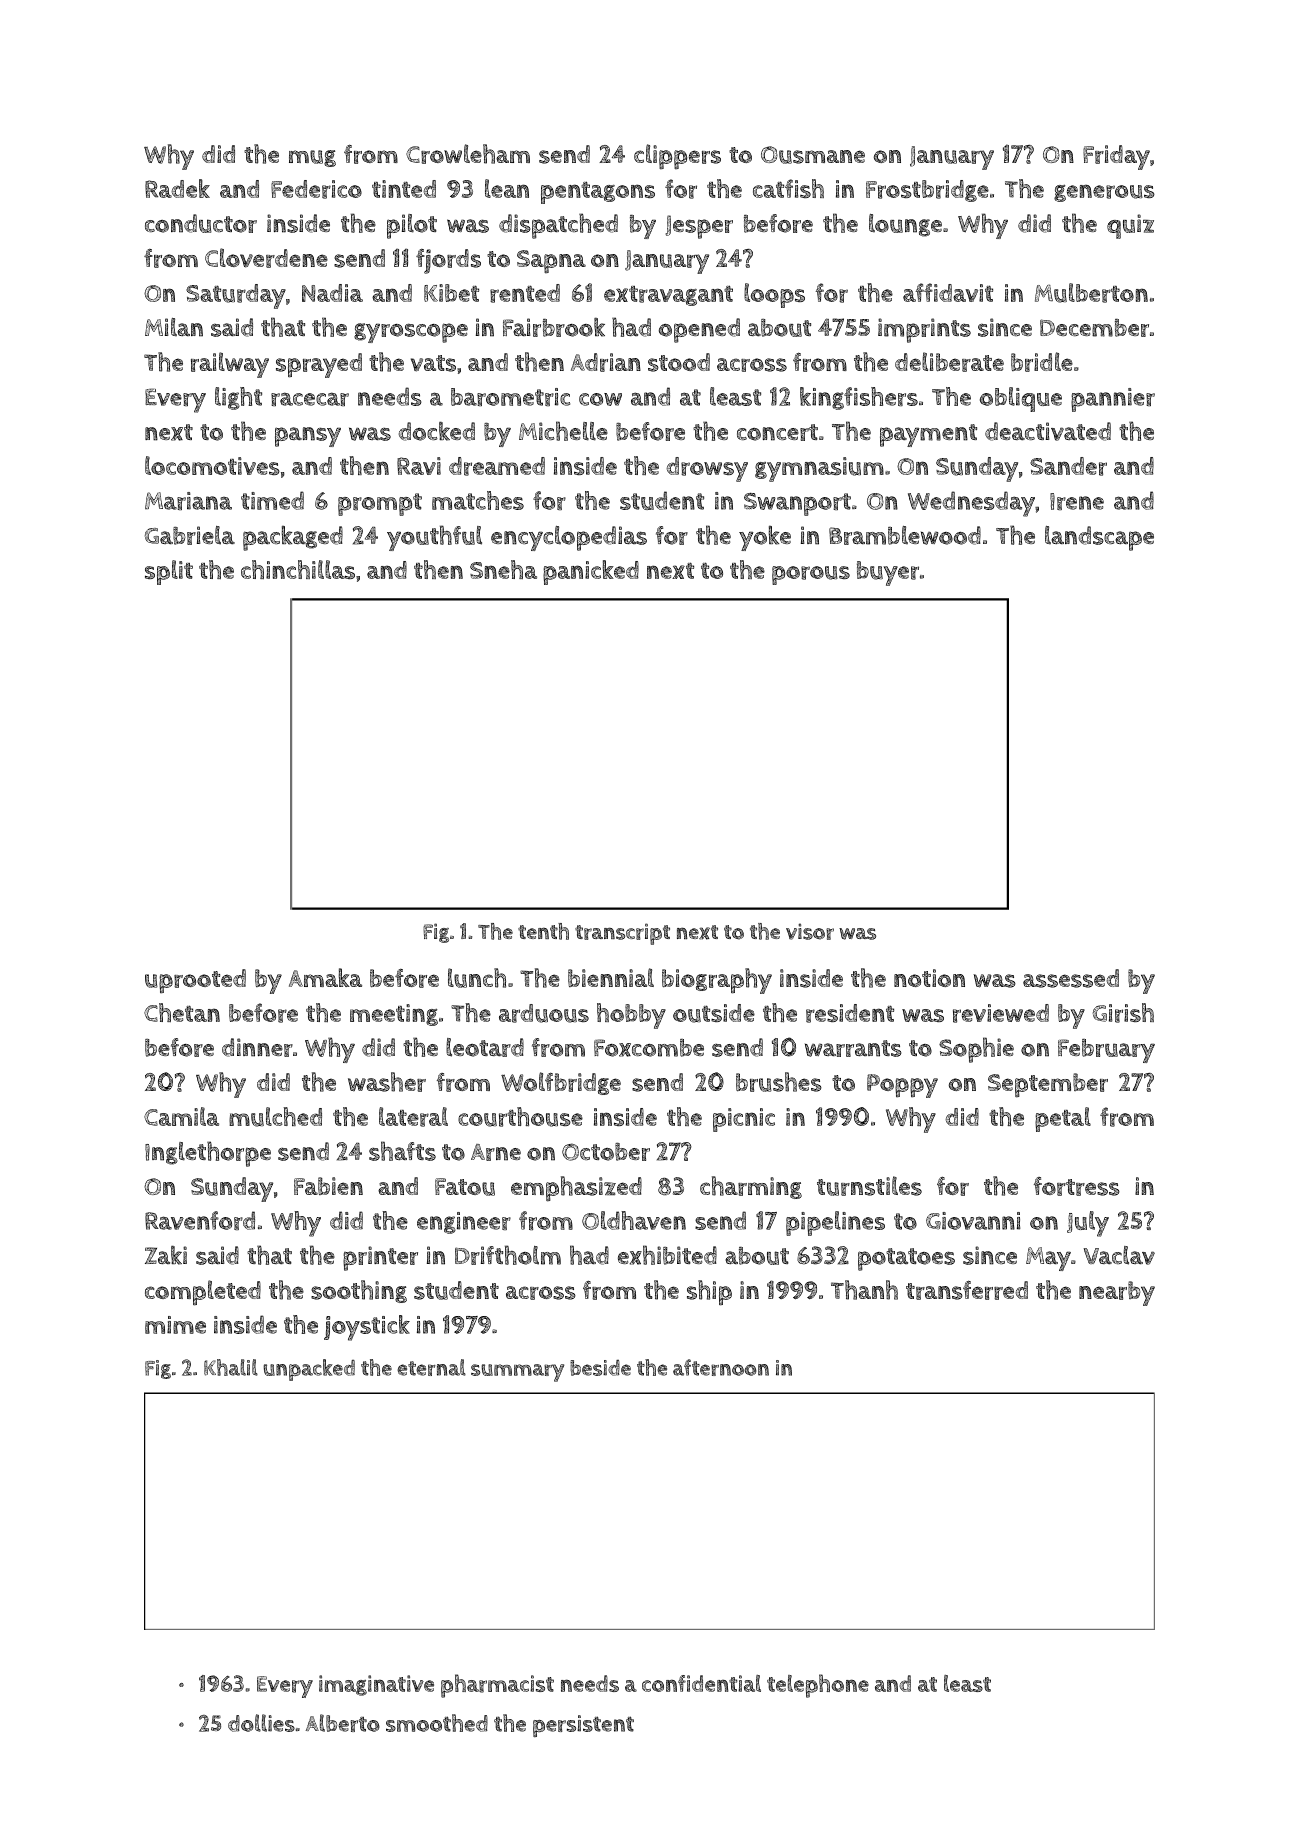 This page has width=1299, height=1838. I want to click on transferred, so click(967, 1290).
